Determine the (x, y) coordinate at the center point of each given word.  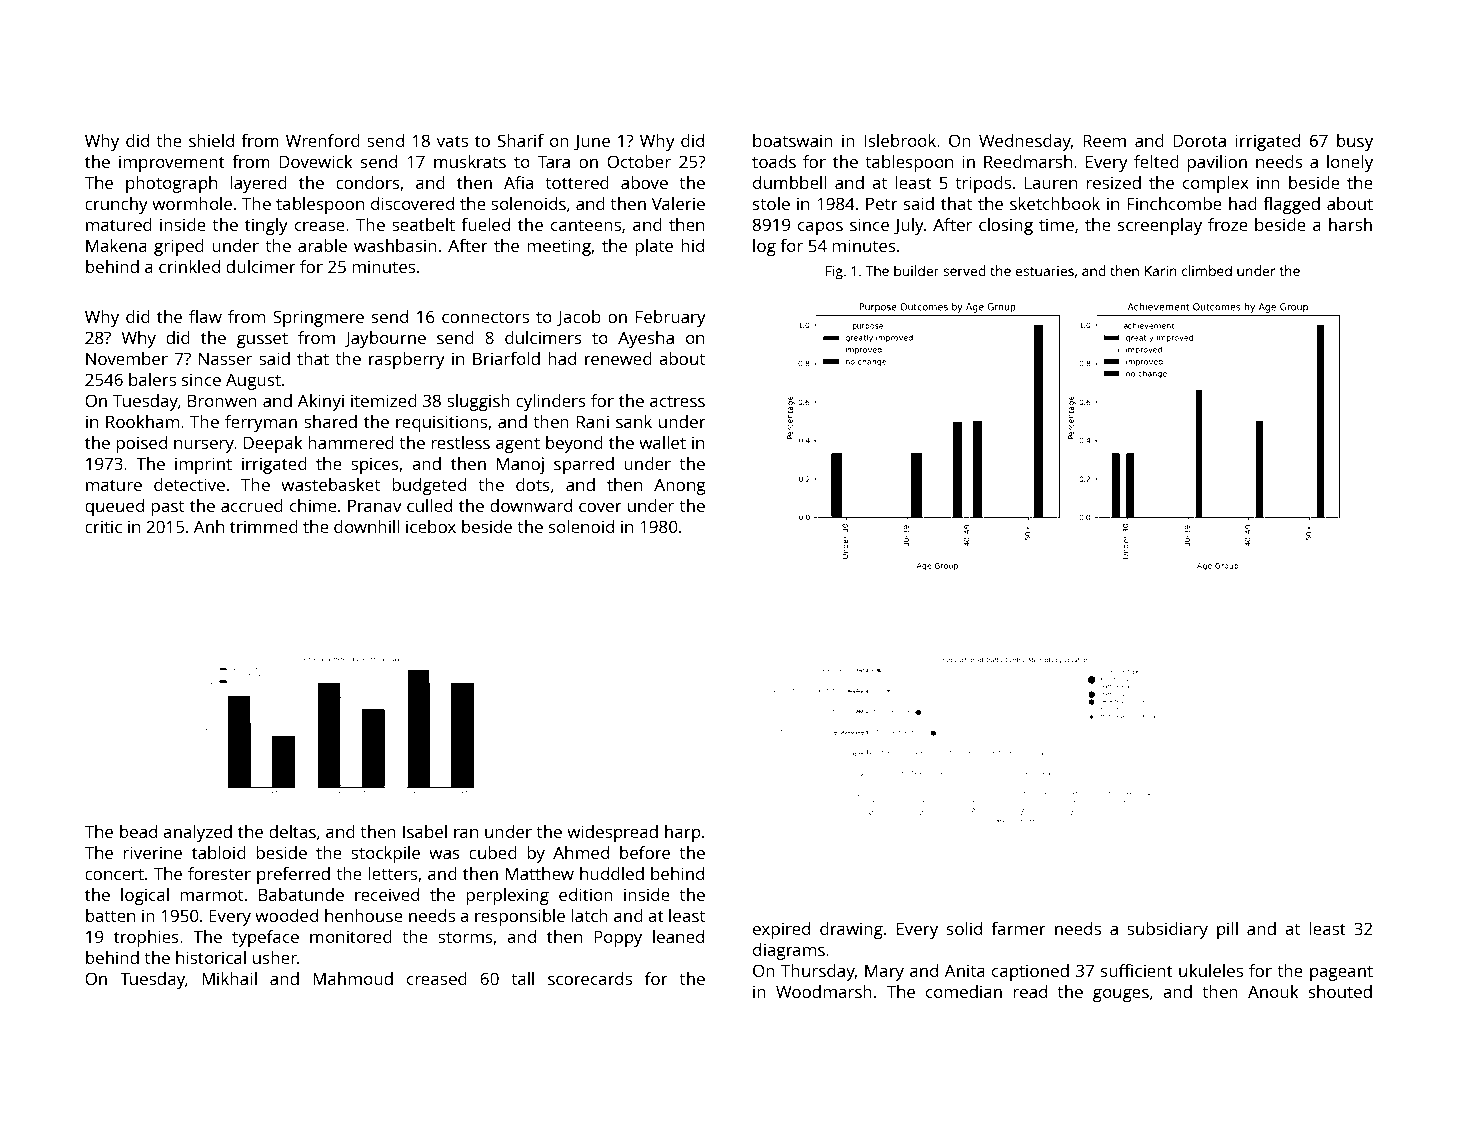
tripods (983, 184)
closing (1006, 226)
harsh (1350, 224)
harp (682, 833)
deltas (292, 831)
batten (110, 915)
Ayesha (646, 339)
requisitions (441, 423)
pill (1227, 930)
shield (211, 140)
